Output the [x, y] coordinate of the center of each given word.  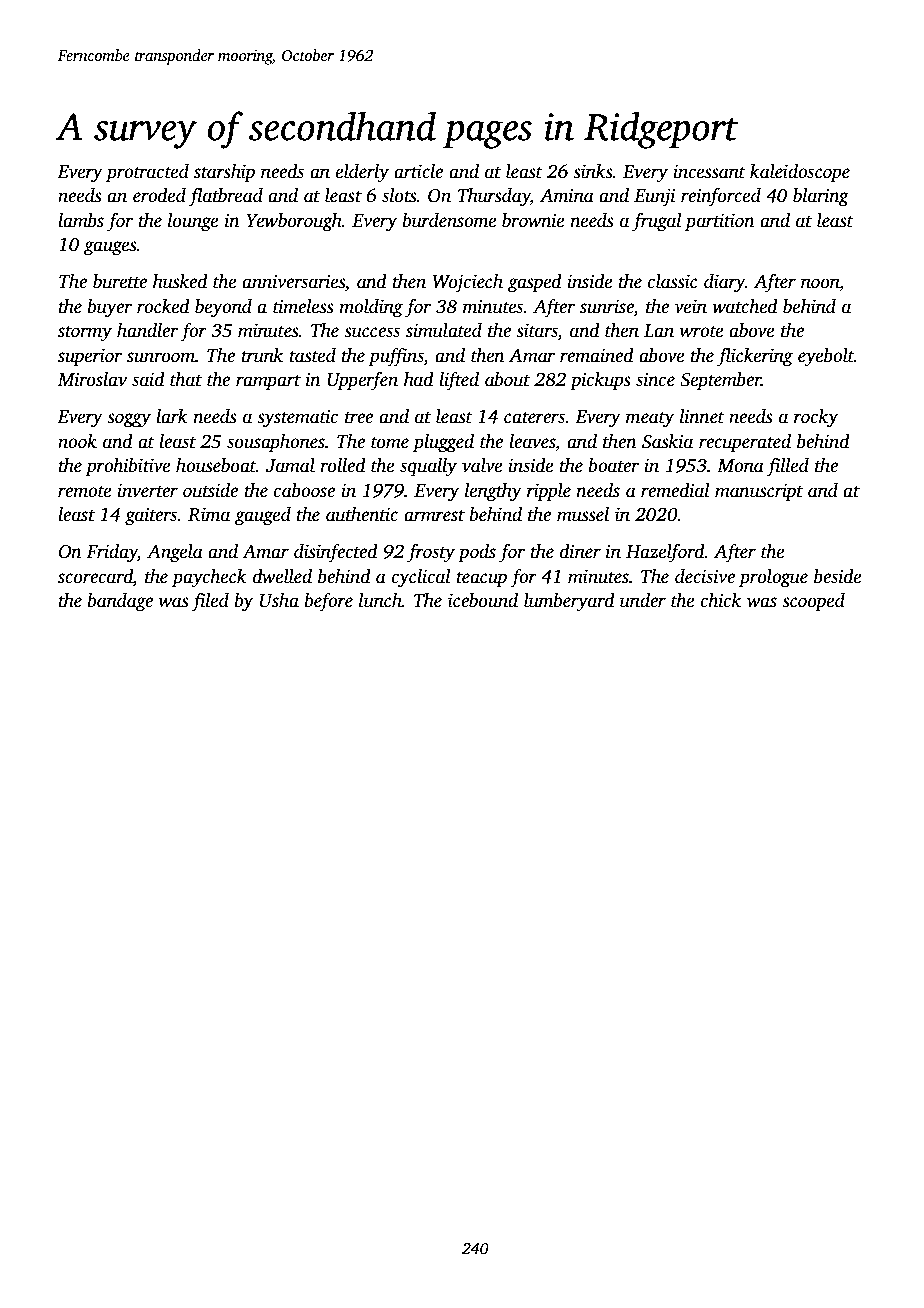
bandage [120, 602]
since [655, 379]
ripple [549, 492]
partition [720, 222]
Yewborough [294, 222]
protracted [147, 173]
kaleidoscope [800, 173]
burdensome [450, 220]
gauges [110, 248]
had [419, 379]
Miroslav [92, 379]
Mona [740, 466]
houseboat [216, 465]
